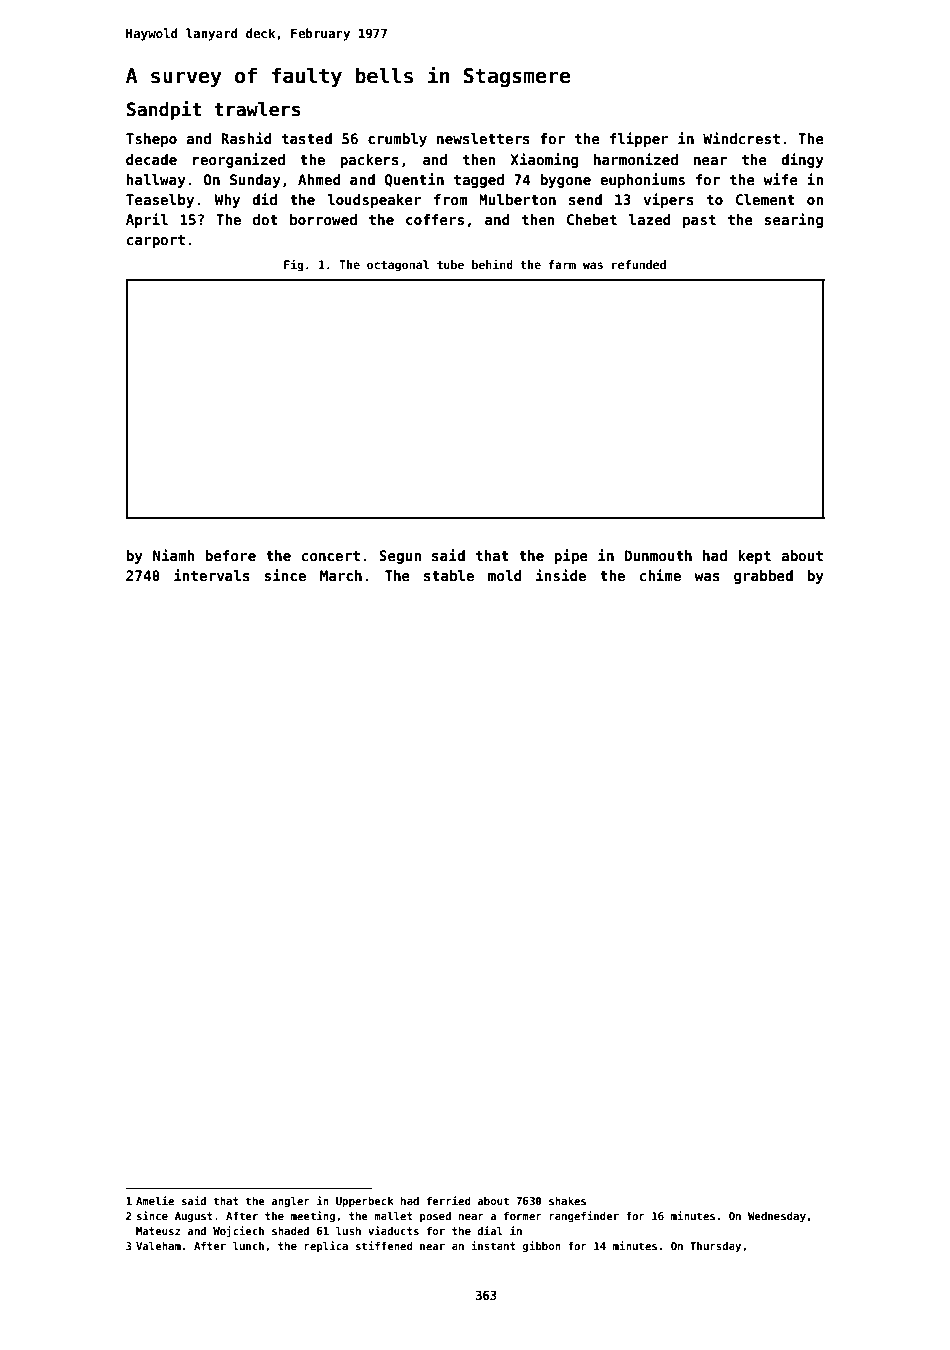 The width and height of the page is (950, 1350). What do you see at coordinates (239, 160) in the page?
I see `reorganized` at bounding box center [239, 160].
